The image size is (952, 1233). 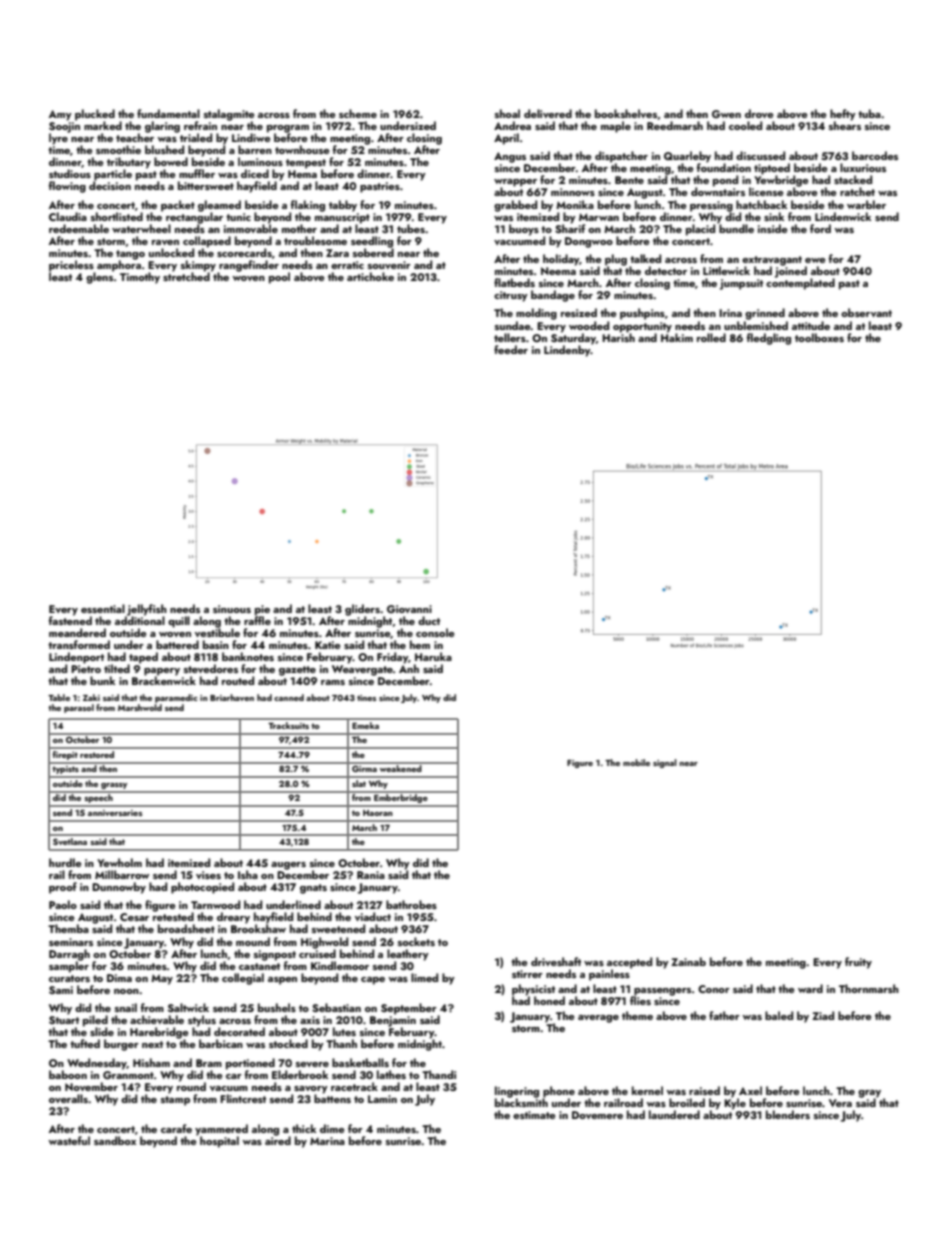 What do you see at coordinates (435, 632) in the screenshot?
I see `console` at bounding box center [435, 632].
